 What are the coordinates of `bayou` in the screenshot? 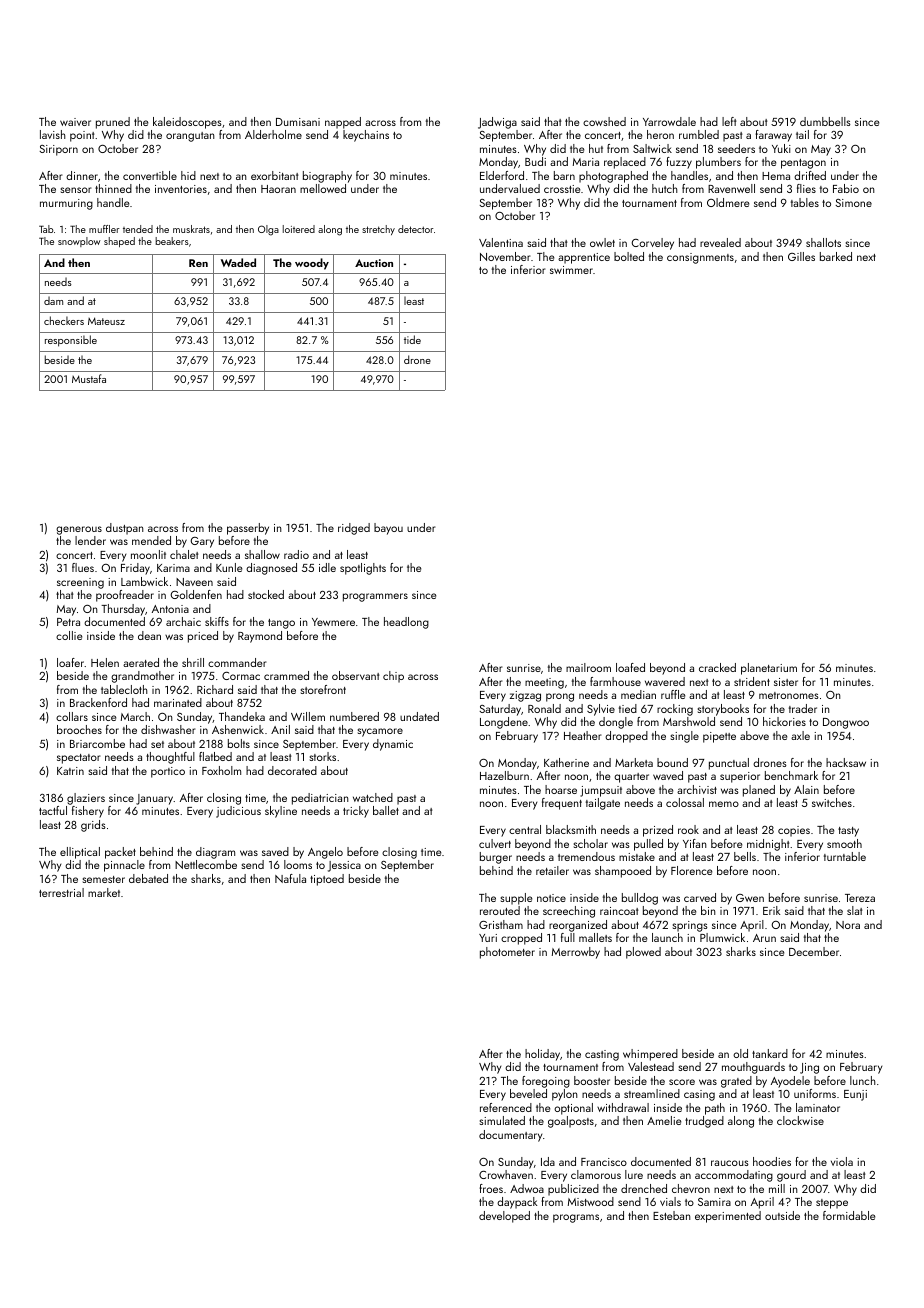 It's located at (388, 529).
